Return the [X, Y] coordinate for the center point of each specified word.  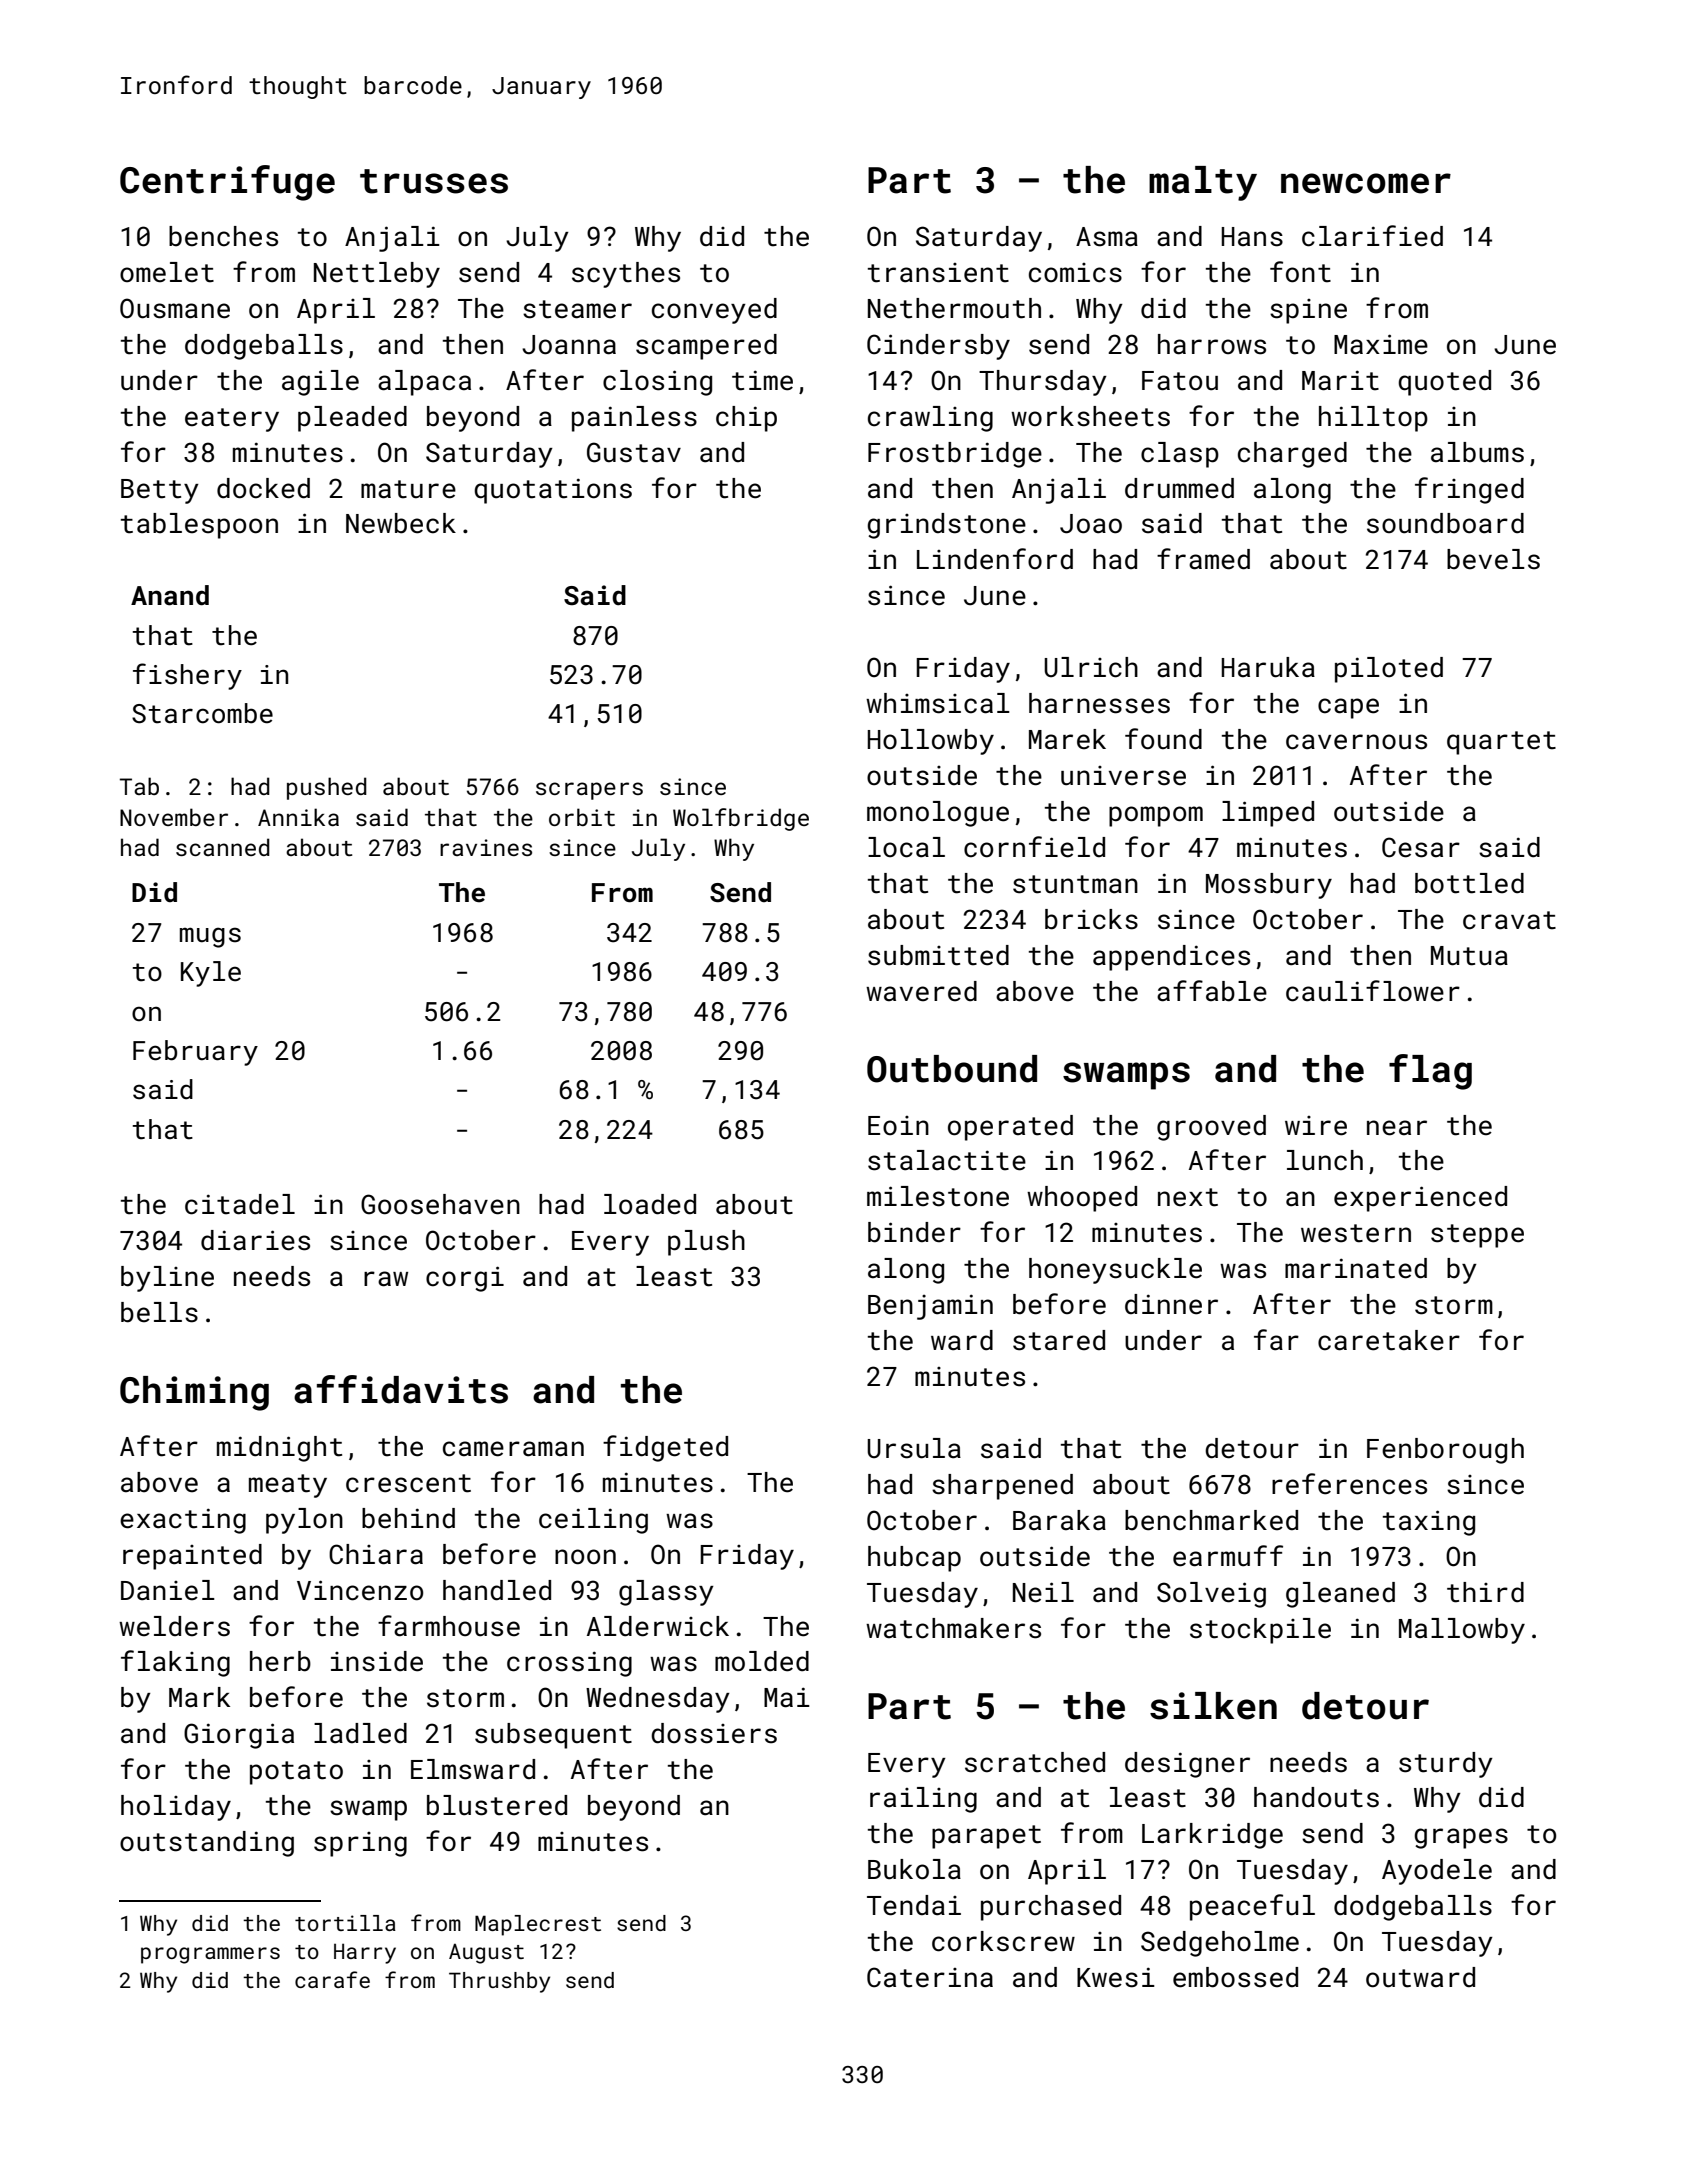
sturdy [1446, 1765]
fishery [187, 676]
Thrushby [499, 1982]
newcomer [1366, 183]
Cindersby [938, 347]
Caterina [930, 1977]
